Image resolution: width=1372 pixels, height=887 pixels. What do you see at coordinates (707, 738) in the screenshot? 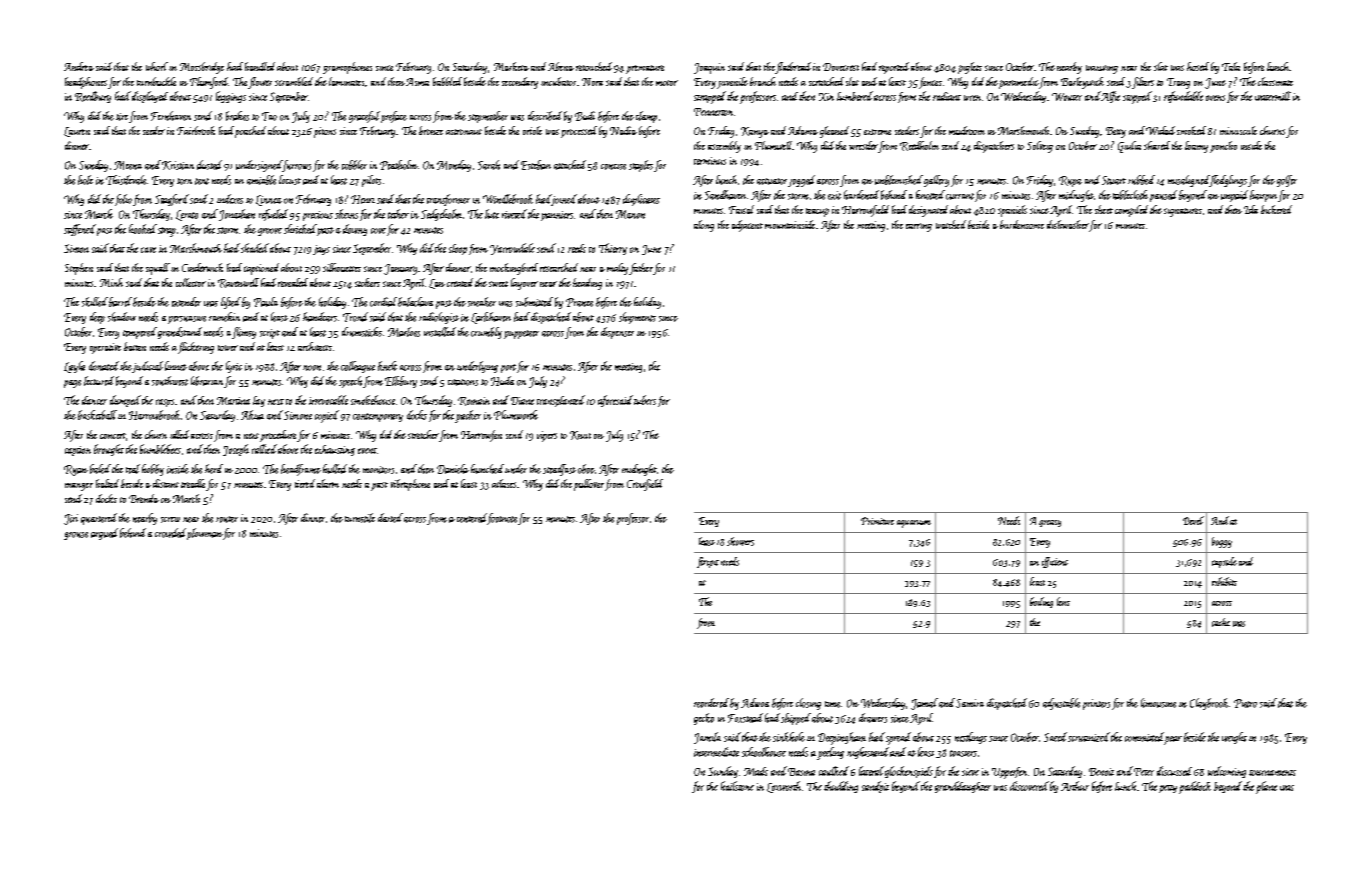
I see `Jamila` at bounding box center [707, 738].
